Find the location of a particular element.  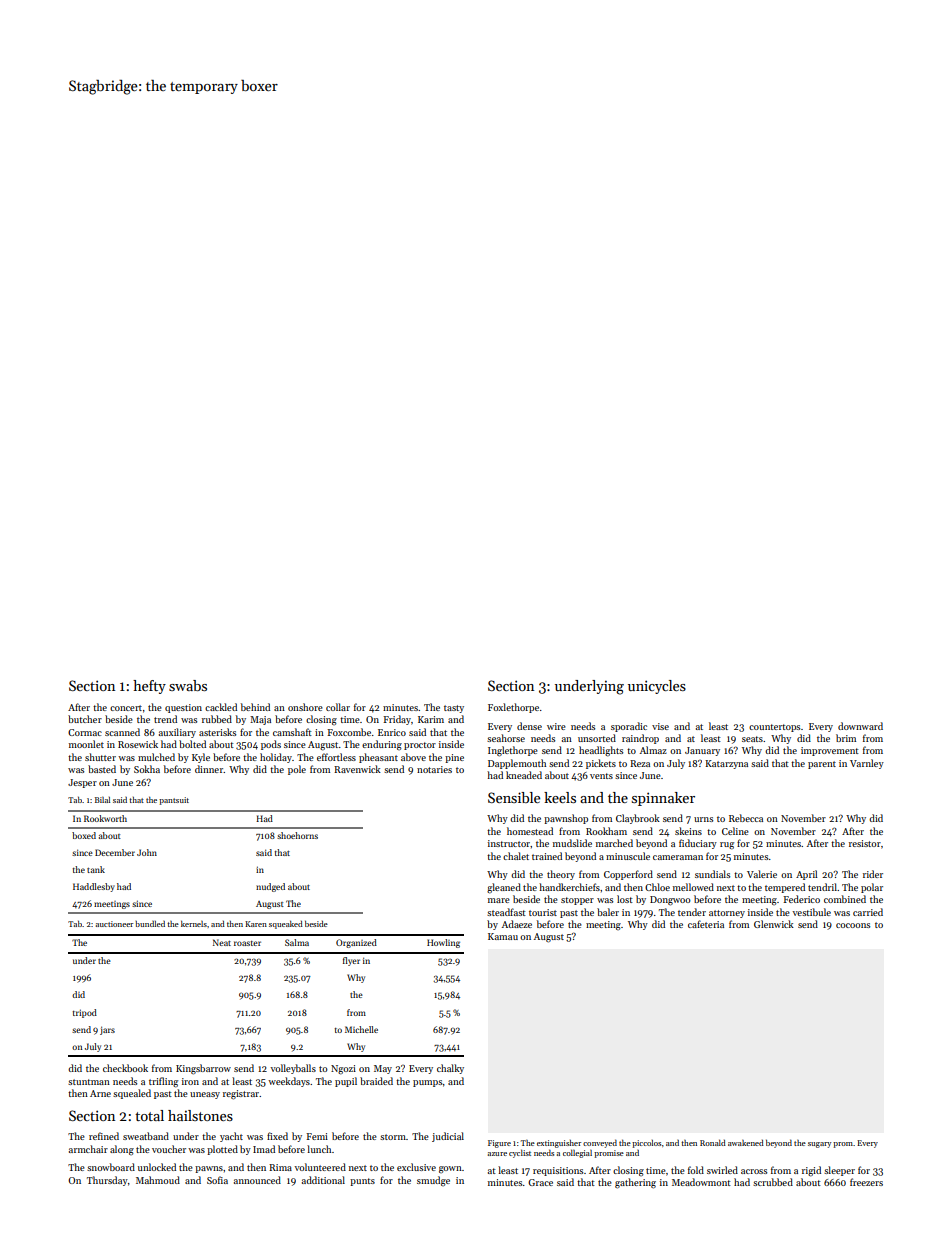

unicycles is located at coordinates (657, 687).
